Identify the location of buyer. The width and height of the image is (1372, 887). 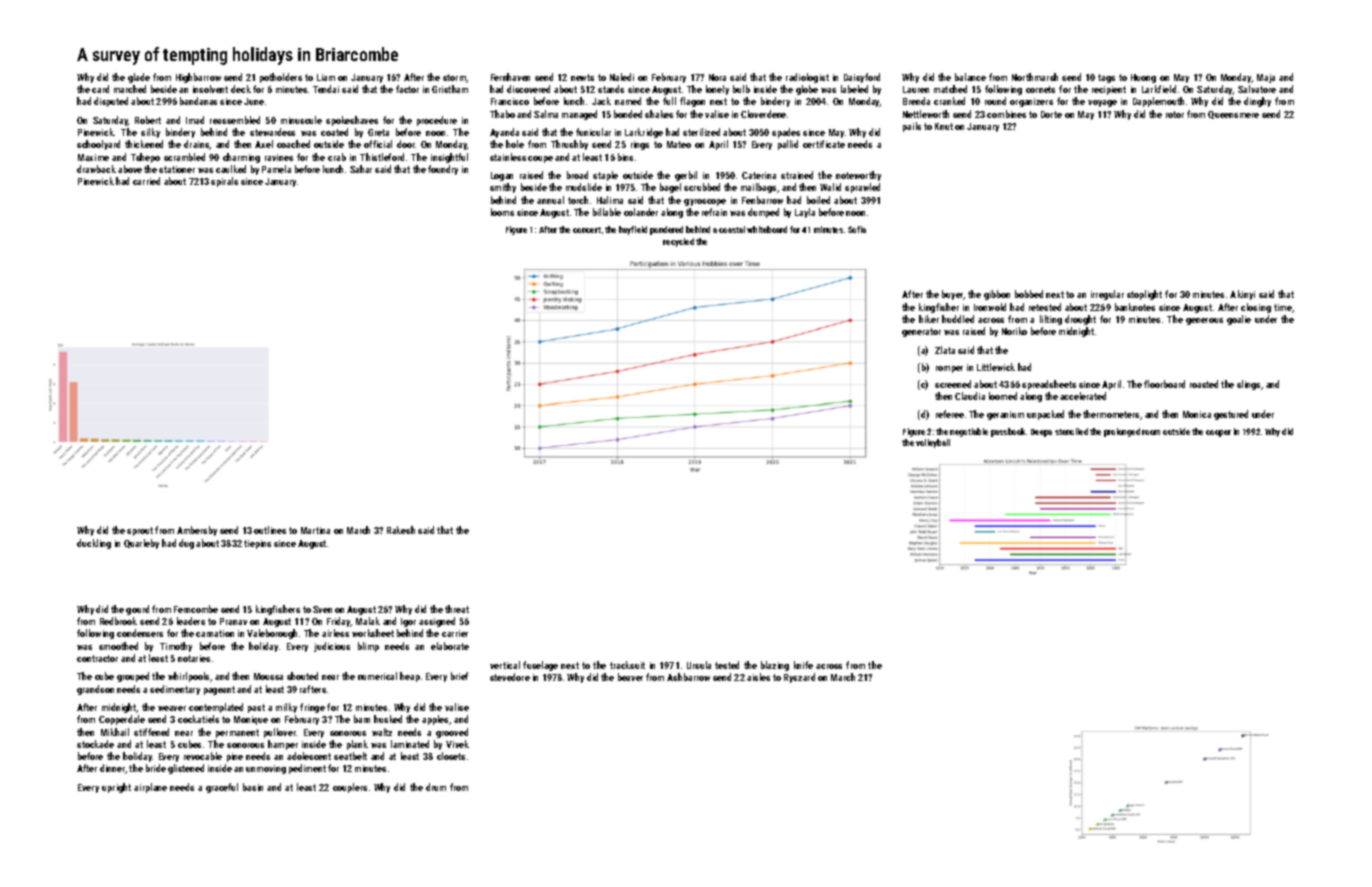
(953, 295).
